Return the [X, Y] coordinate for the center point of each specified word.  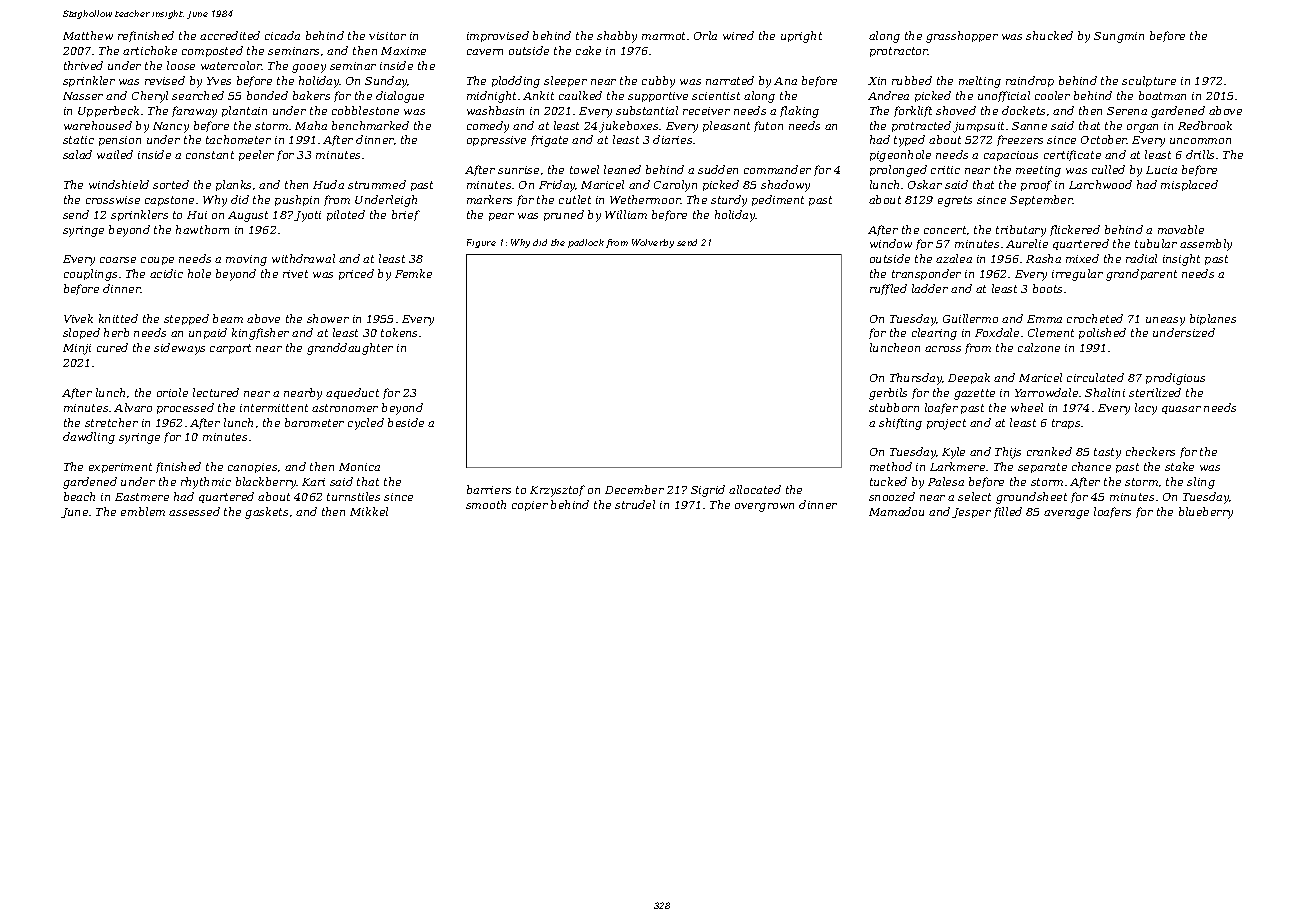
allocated [755, 489]
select [974, 496]
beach [79, 496]
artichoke [150, 50]
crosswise [113, 200]
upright [801, 37]
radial [1141, 258]
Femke [413, 273]
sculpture [1149, 81]
